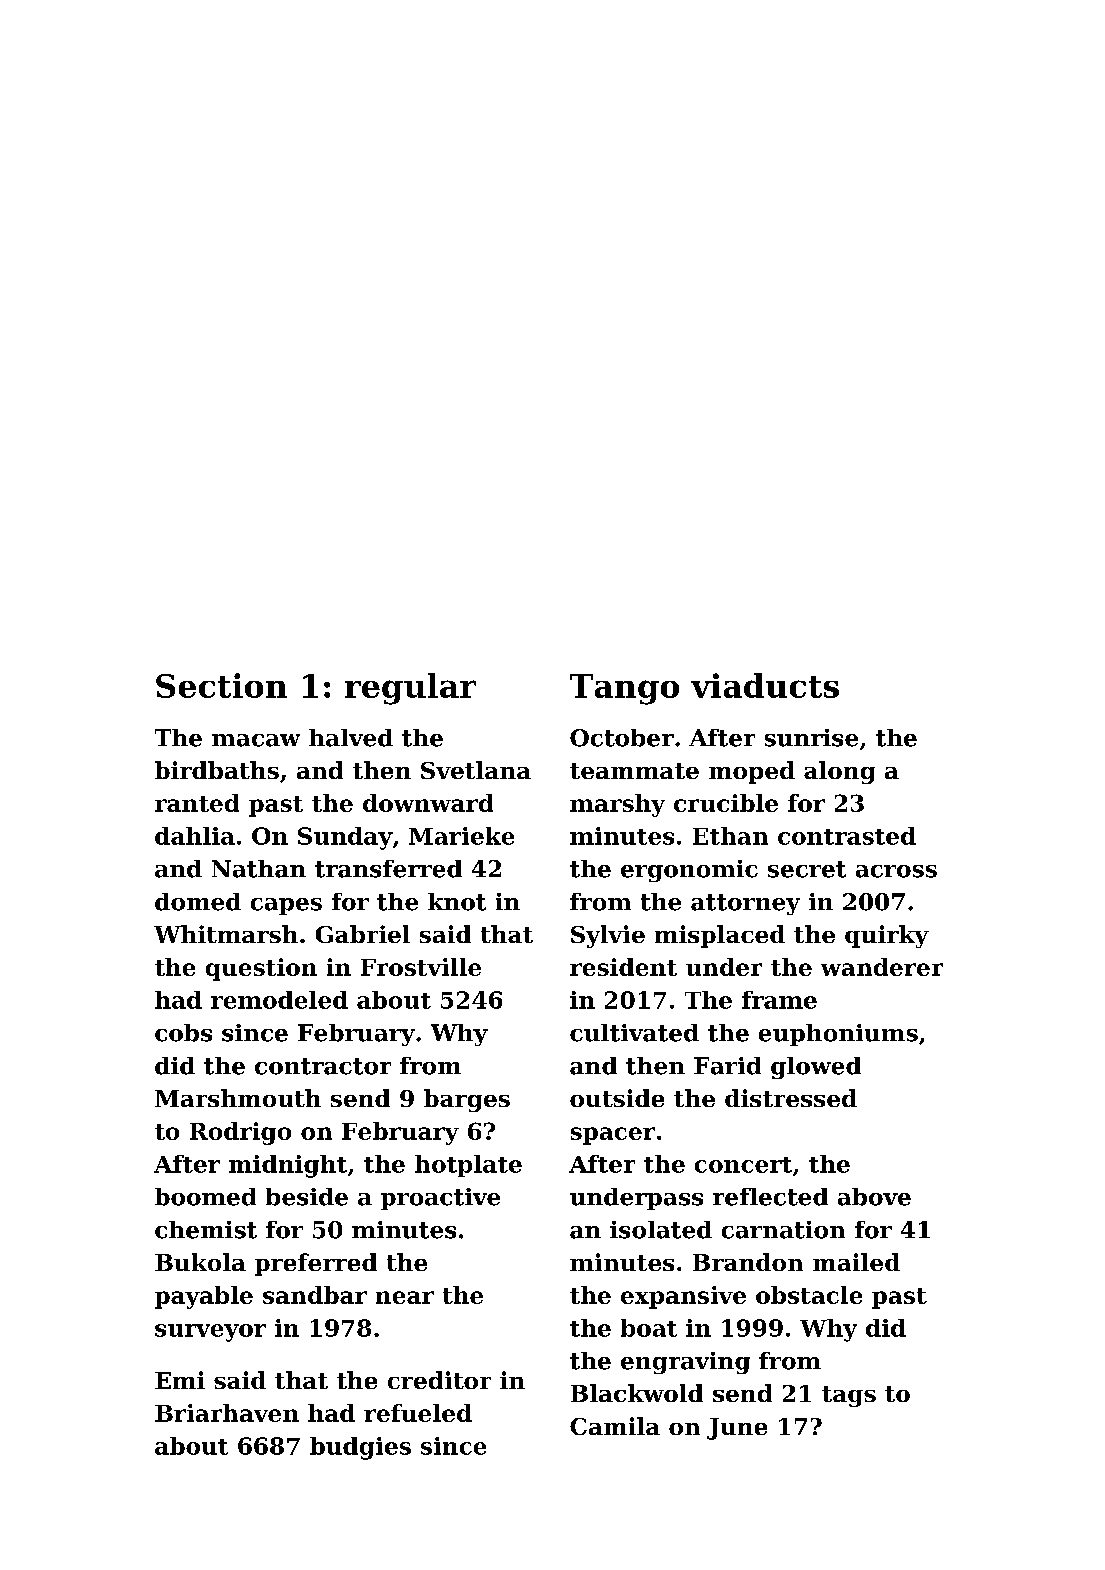 The height and width of the document is (1570, 1105). What do you see at coordinates (765, 685) in the document?
I see `viaducts` at bounding box center [765, 685].
